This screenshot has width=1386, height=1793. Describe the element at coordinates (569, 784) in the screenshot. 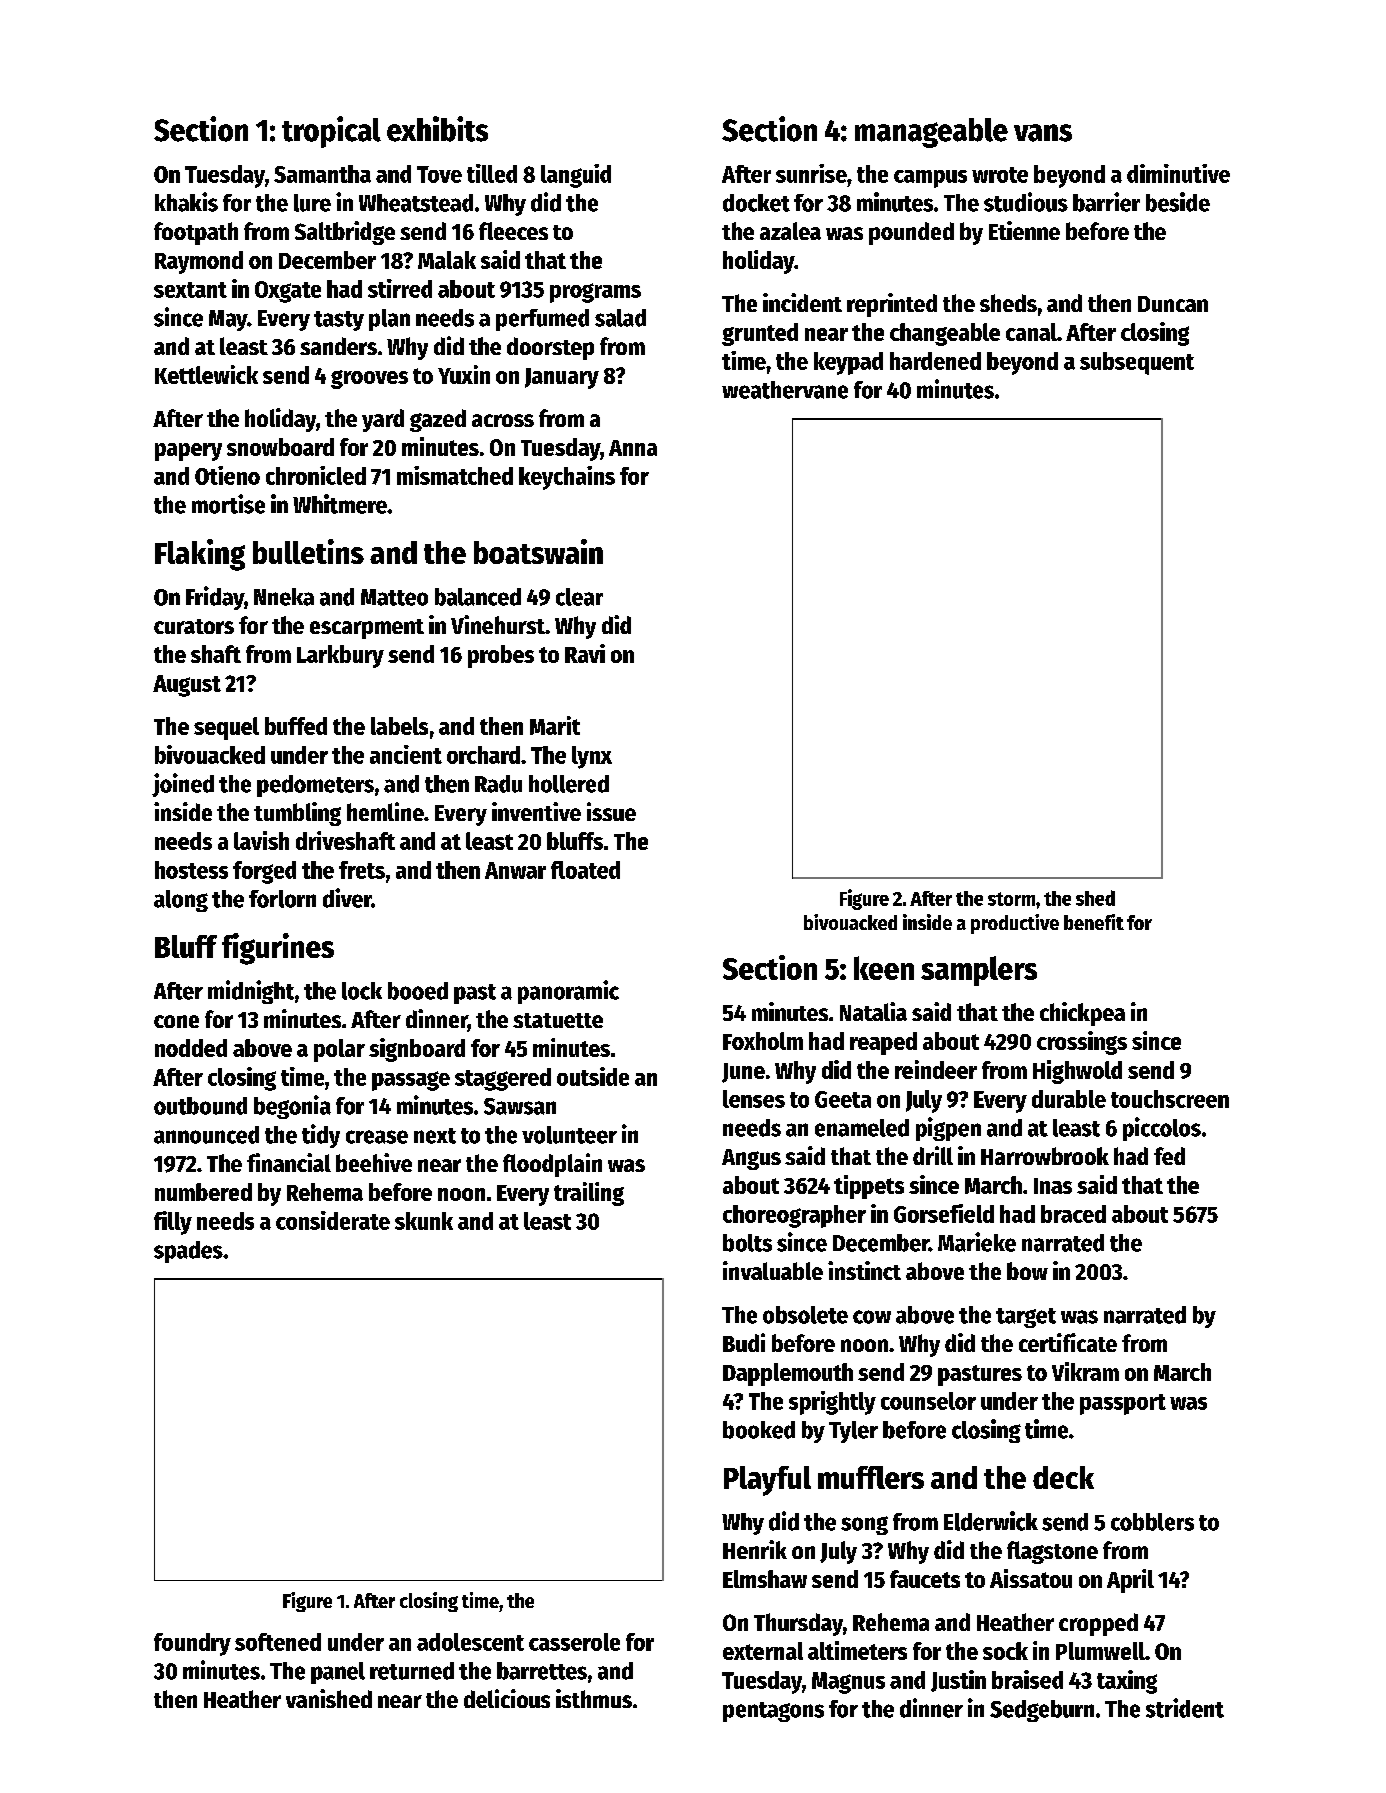

I see `hollered` at that location.
